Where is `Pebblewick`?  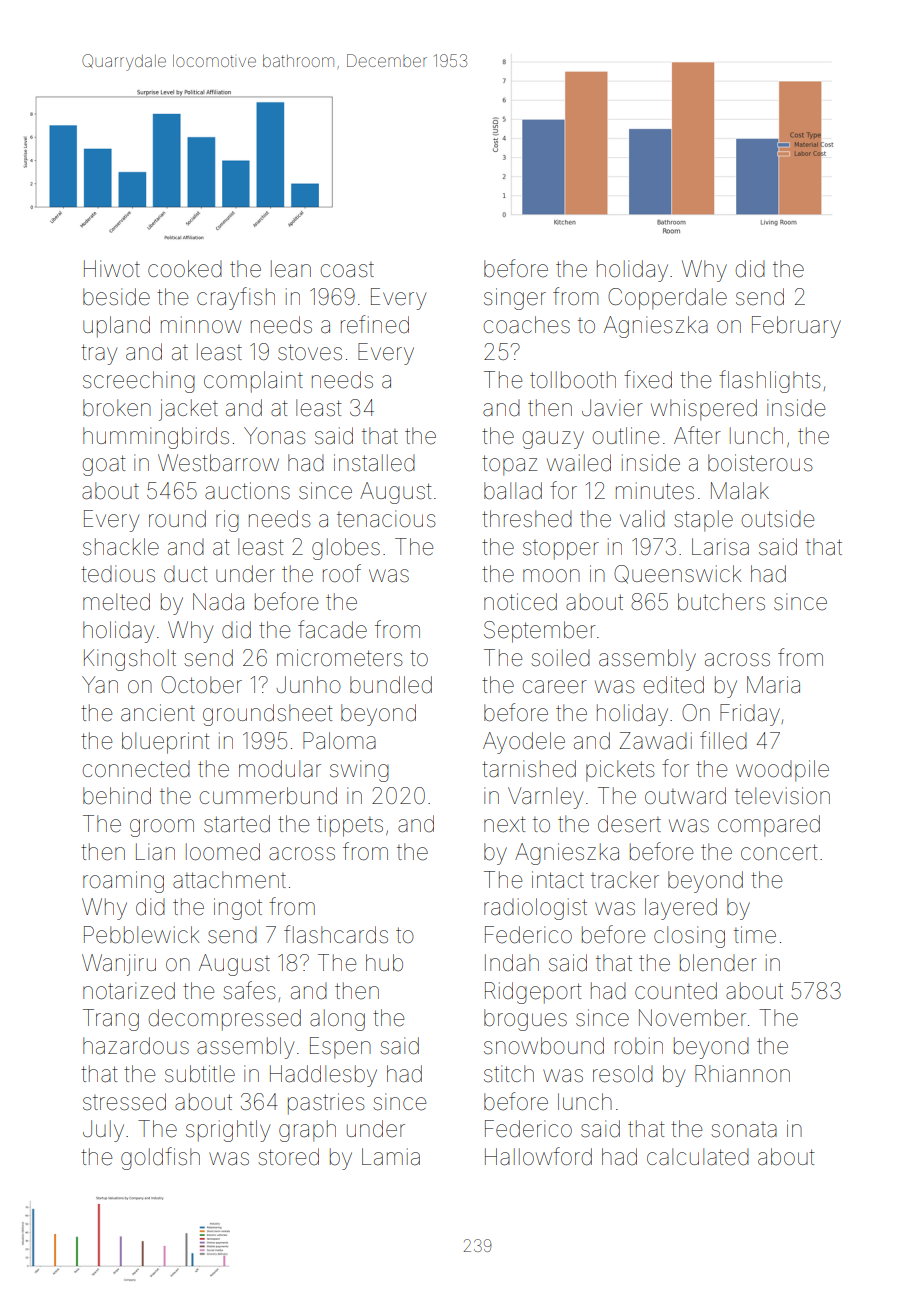
Pebblewick is located at coordinates (141, 935).
